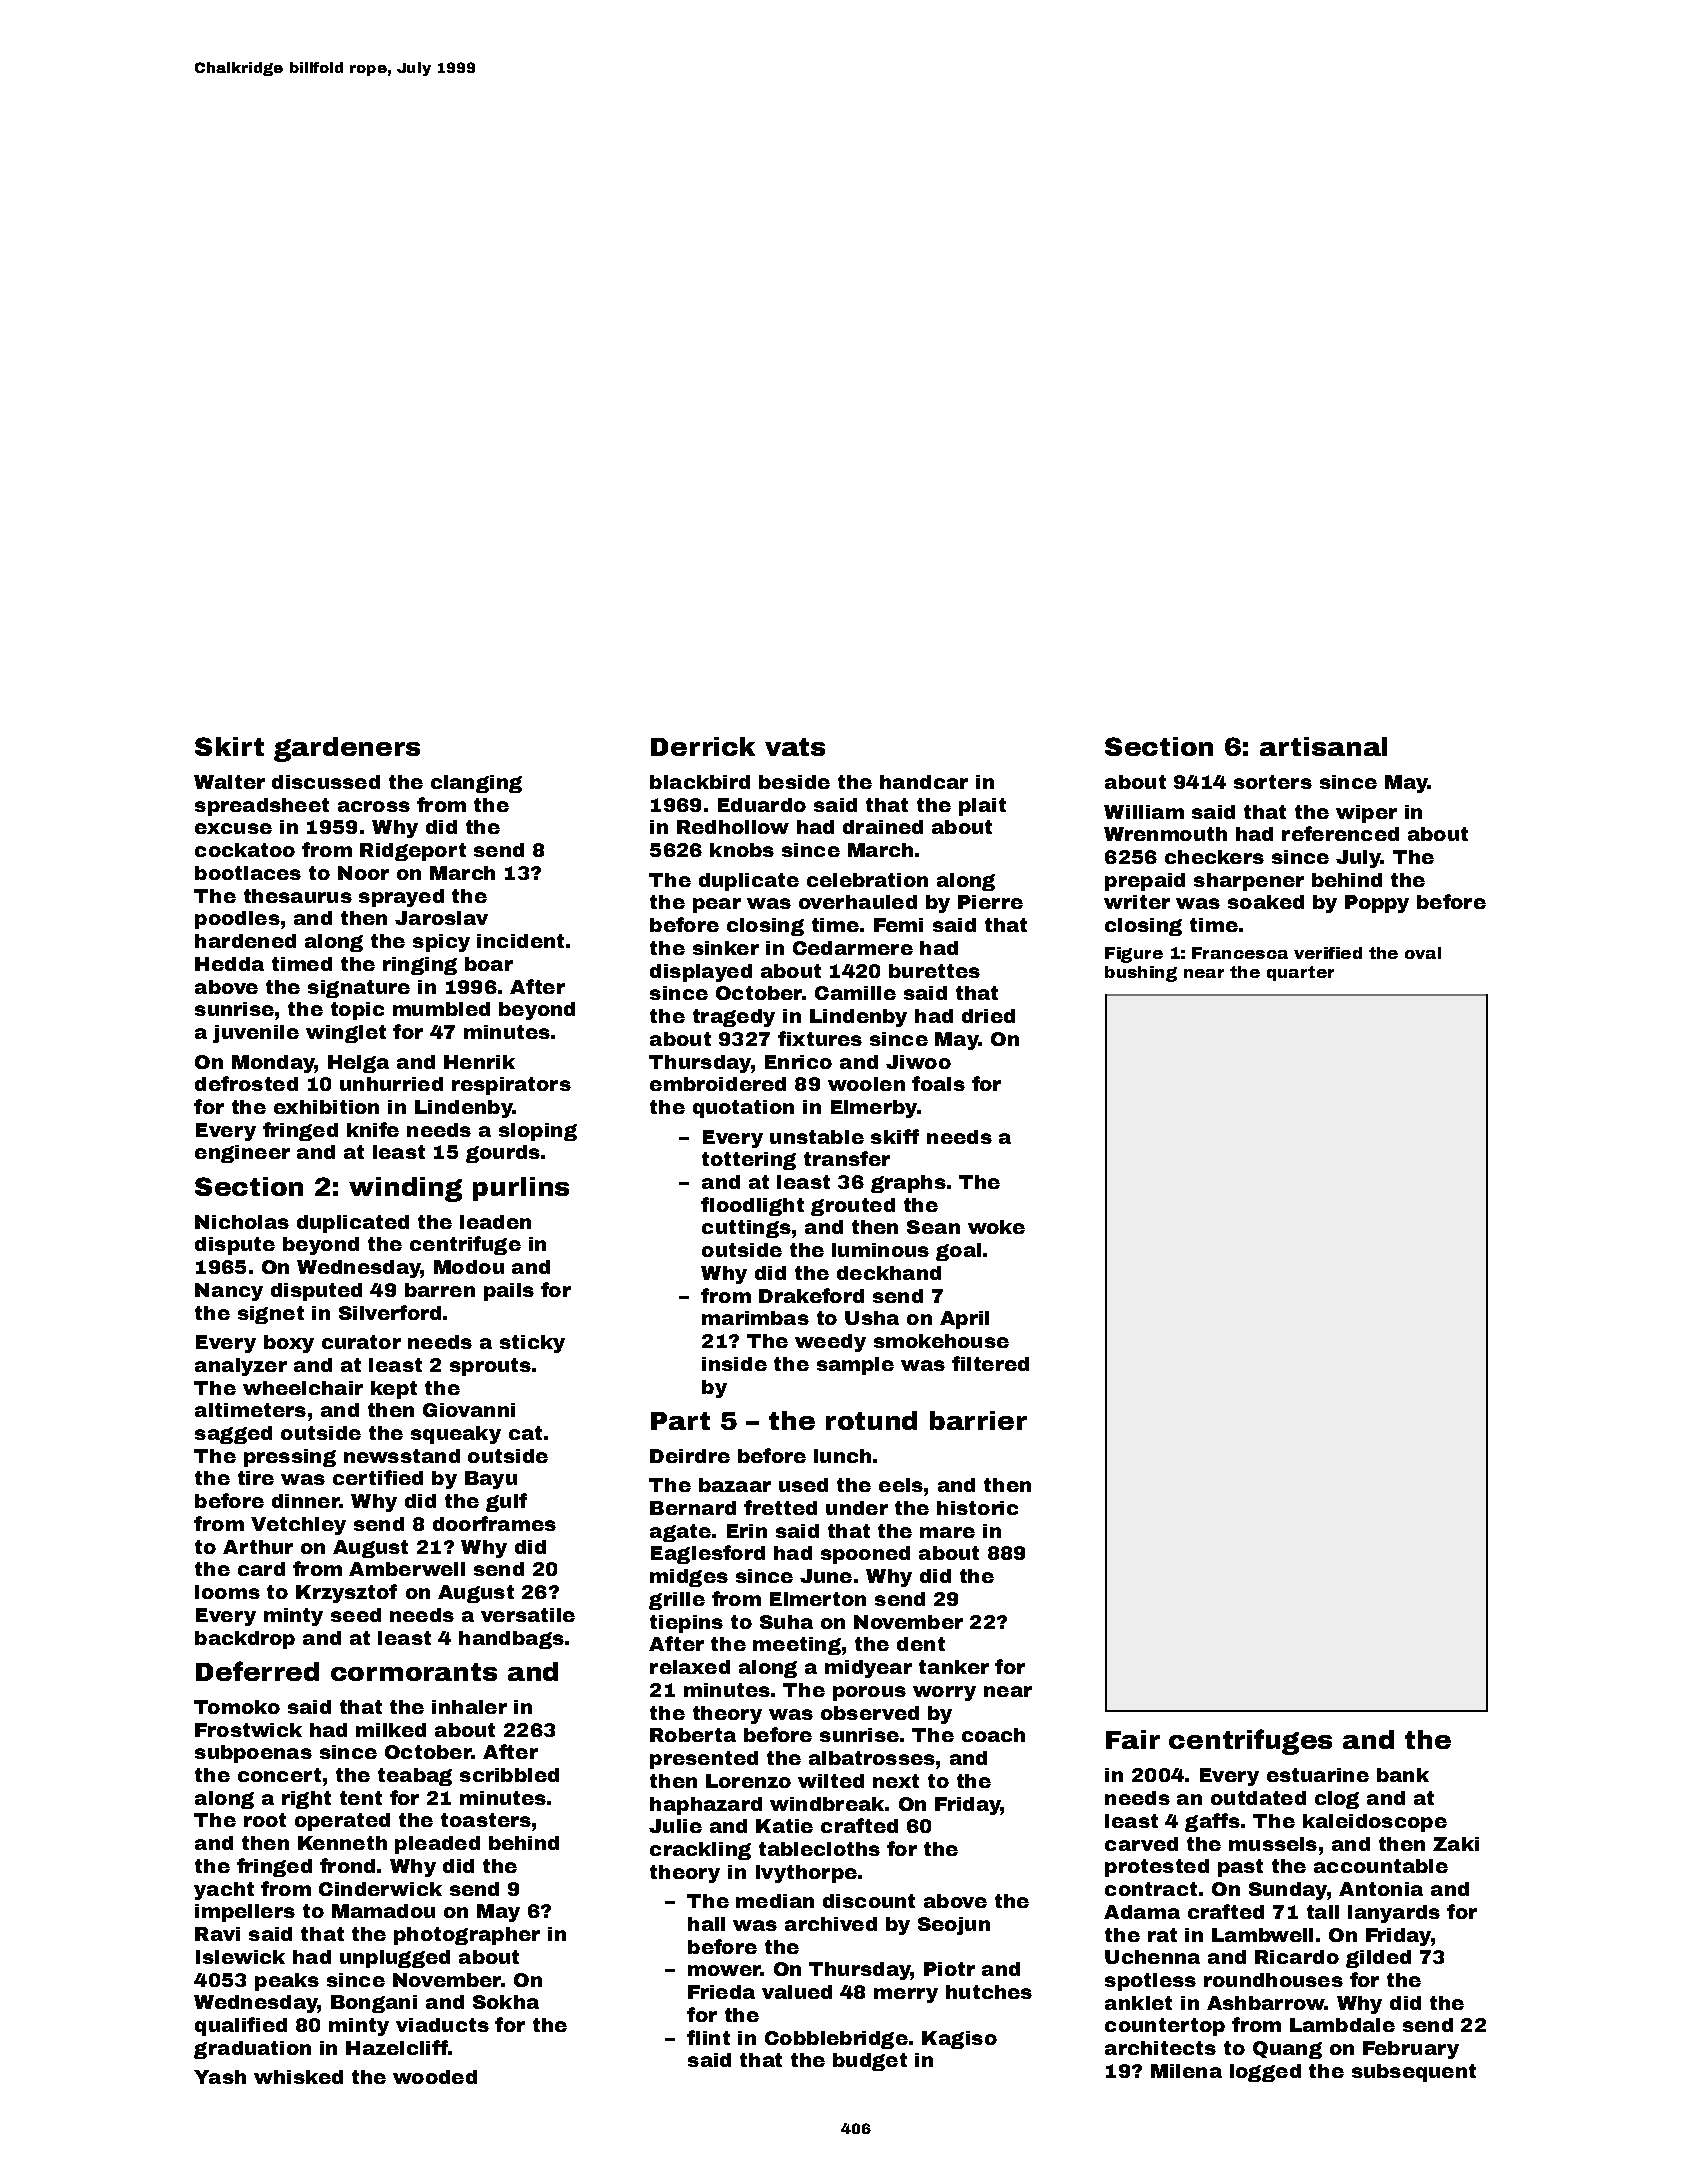  What do you see at coordinates (954, 1667) in the document?
I see `tanker` at bounding box center [954, 1667].
